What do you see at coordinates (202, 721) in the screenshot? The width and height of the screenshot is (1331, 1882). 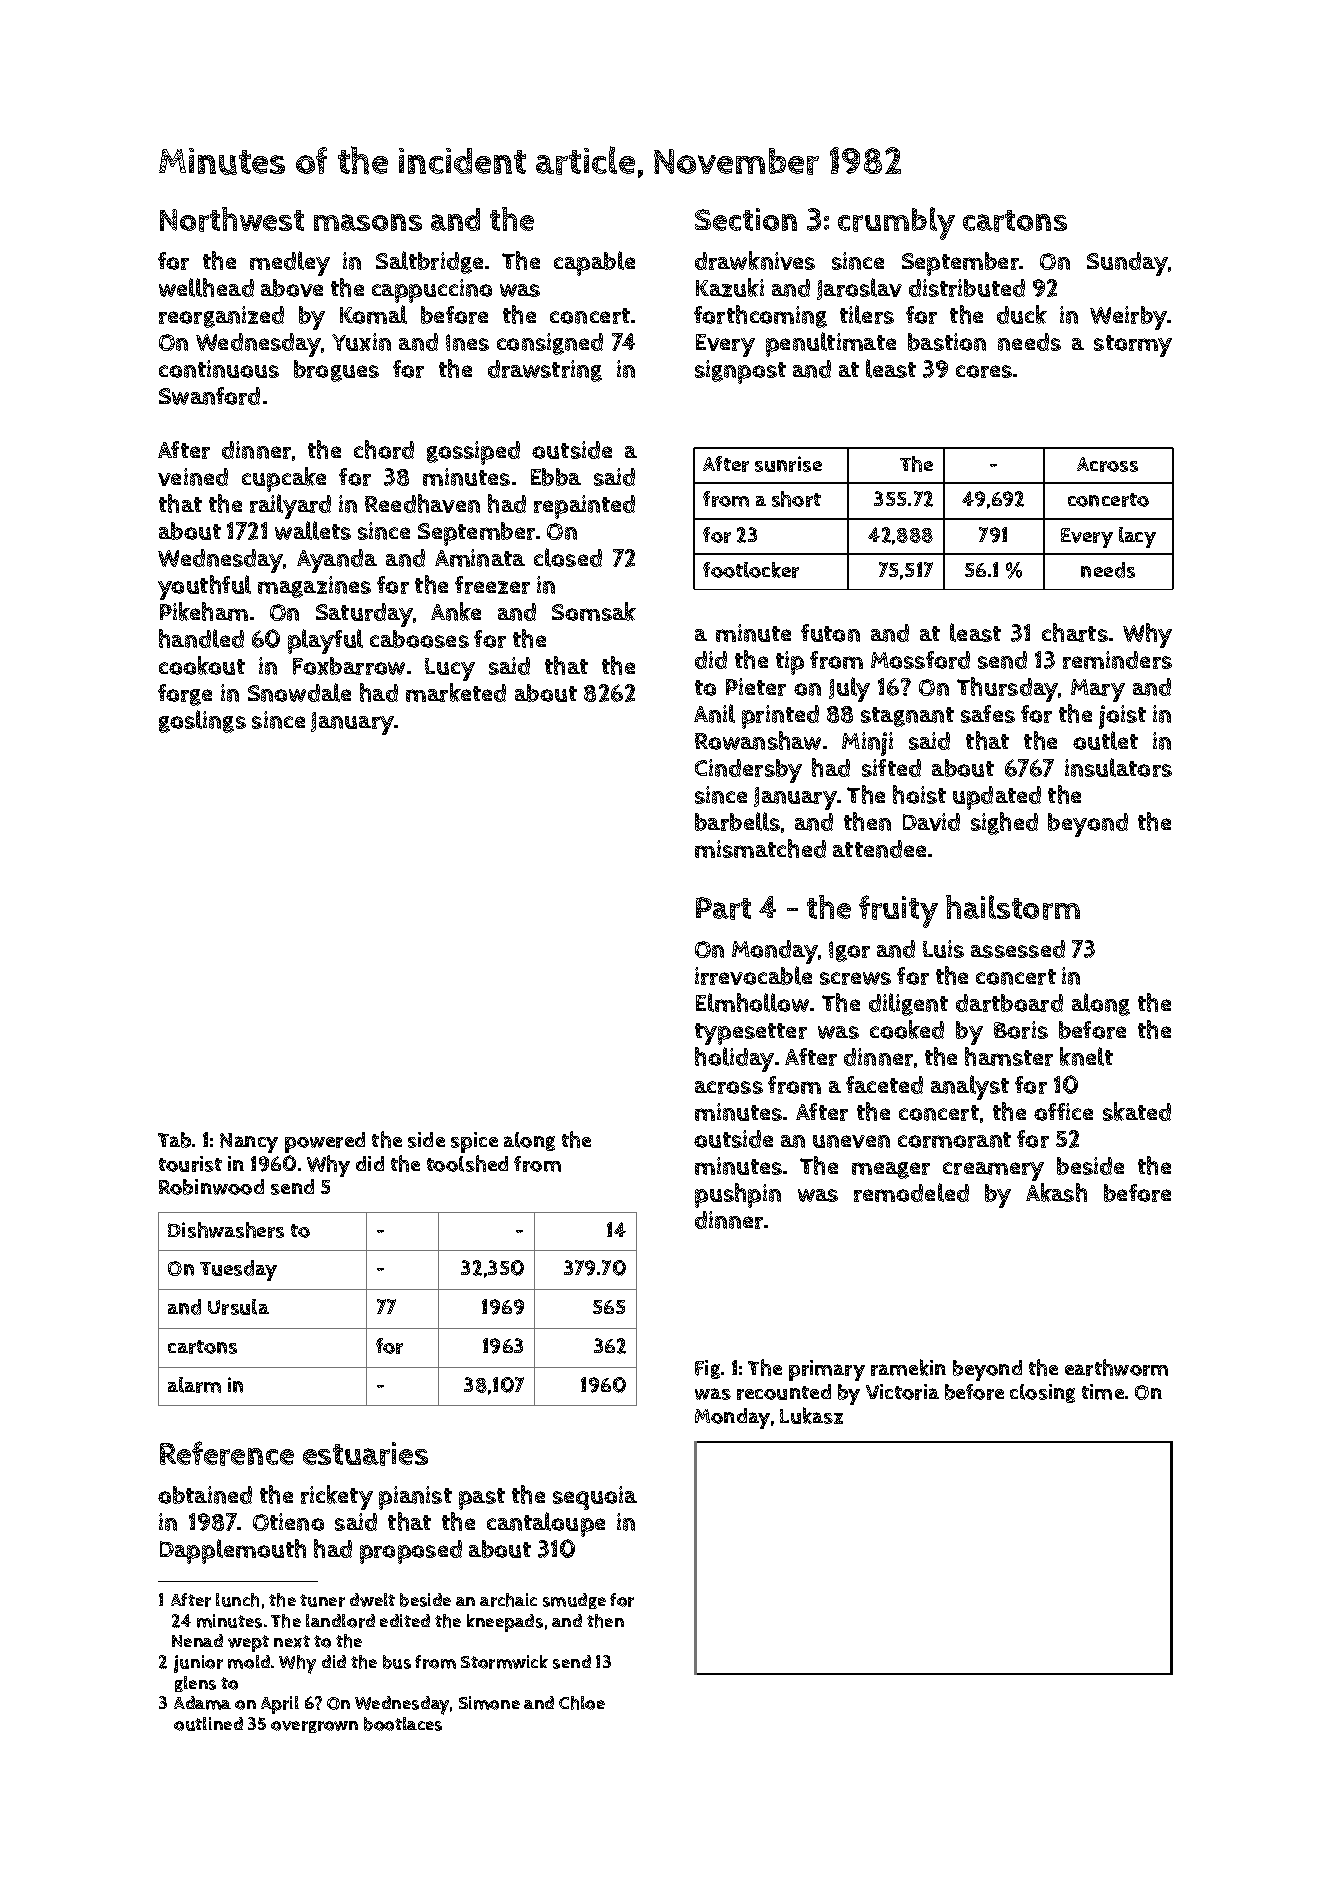 I see `goslings` at bounding box center [202, 721].
